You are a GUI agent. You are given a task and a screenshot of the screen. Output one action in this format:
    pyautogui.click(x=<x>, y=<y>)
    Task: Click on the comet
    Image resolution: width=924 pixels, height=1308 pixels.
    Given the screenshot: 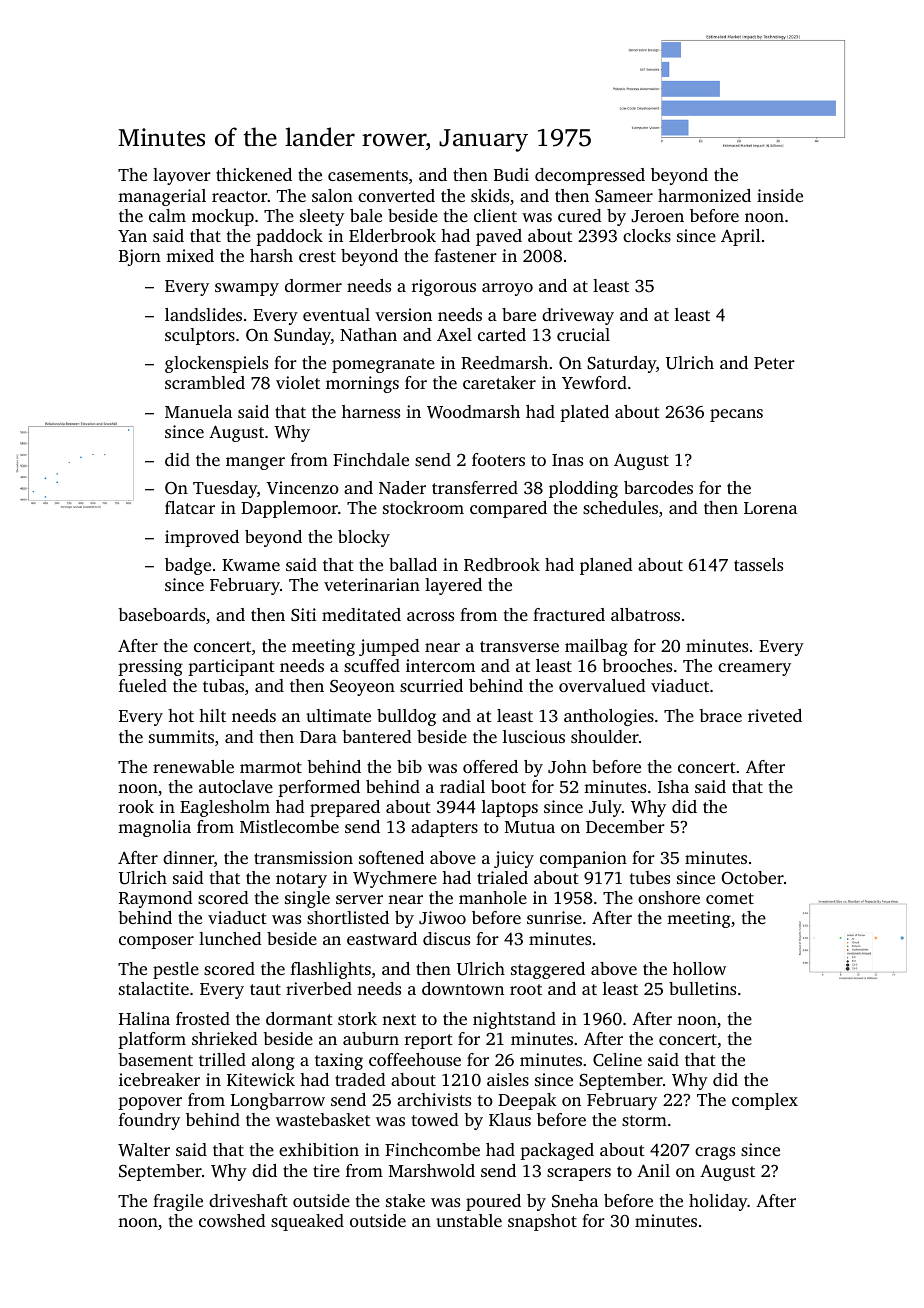 What is the action you would take?
    pyautogui.click(x=730, y=898)
